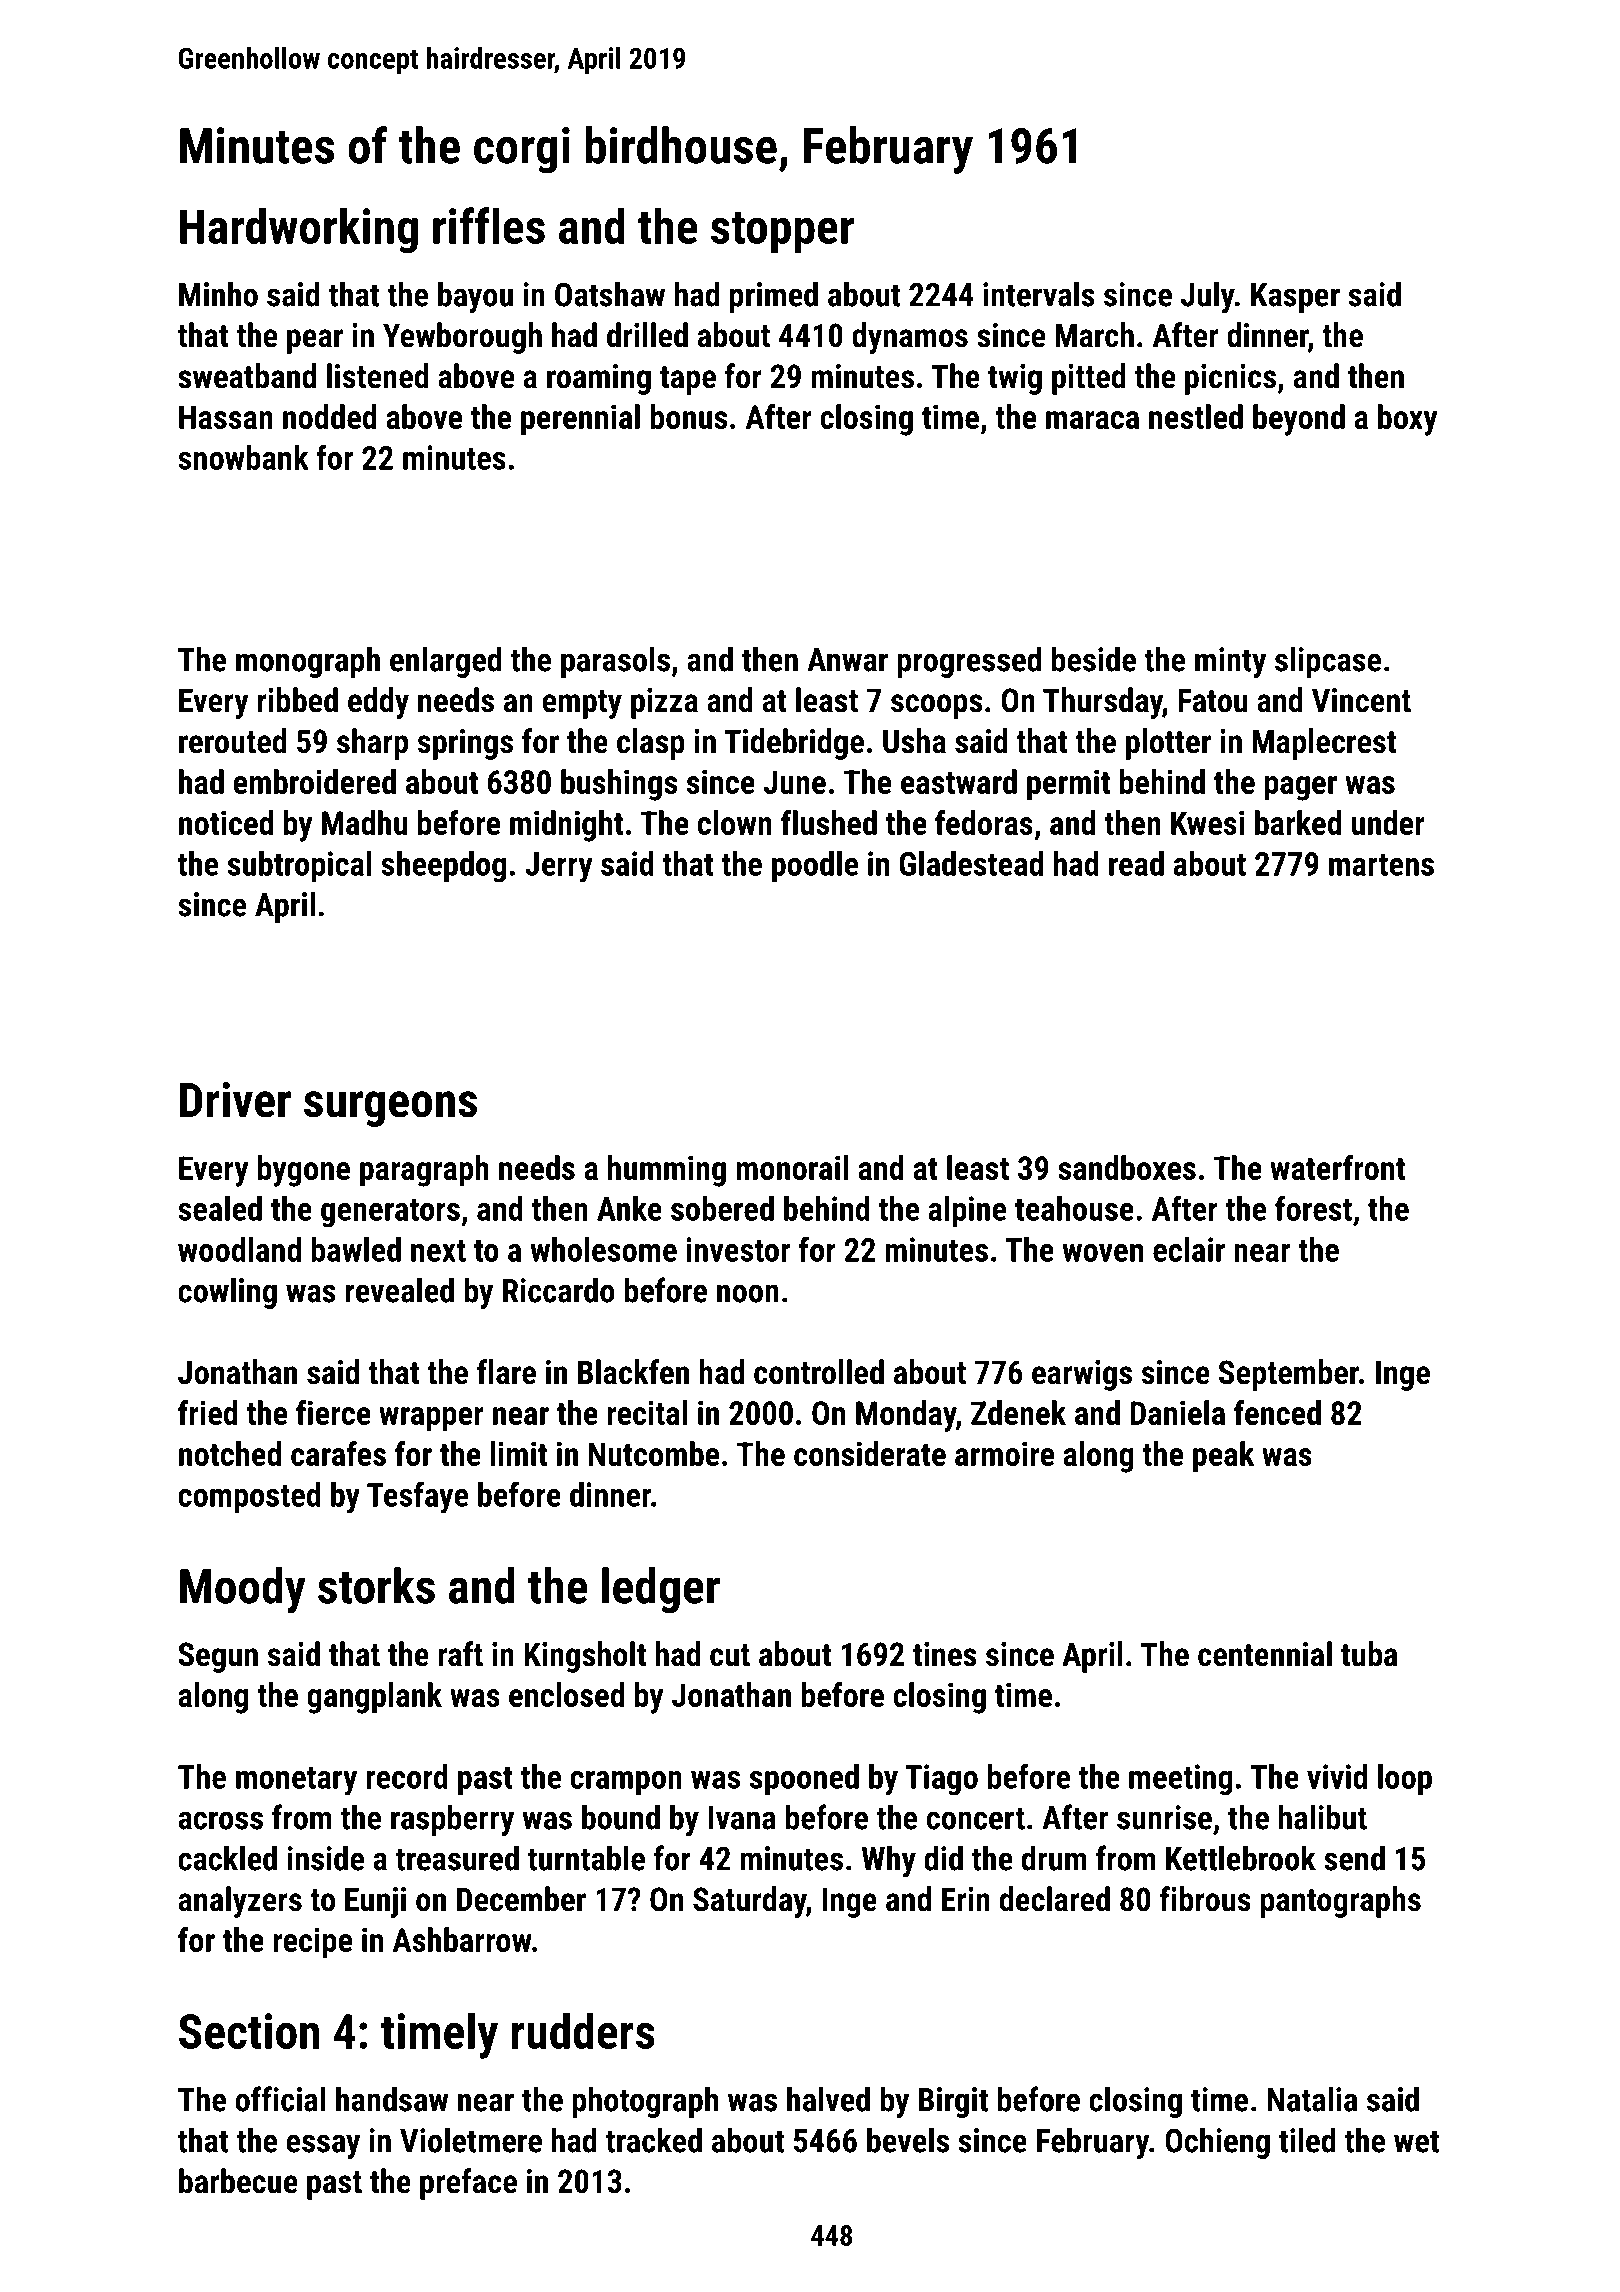 Image resolution: width=1620 pixels, height=2292 pixels. I want to click on barbecue, so click(238, 2181).
